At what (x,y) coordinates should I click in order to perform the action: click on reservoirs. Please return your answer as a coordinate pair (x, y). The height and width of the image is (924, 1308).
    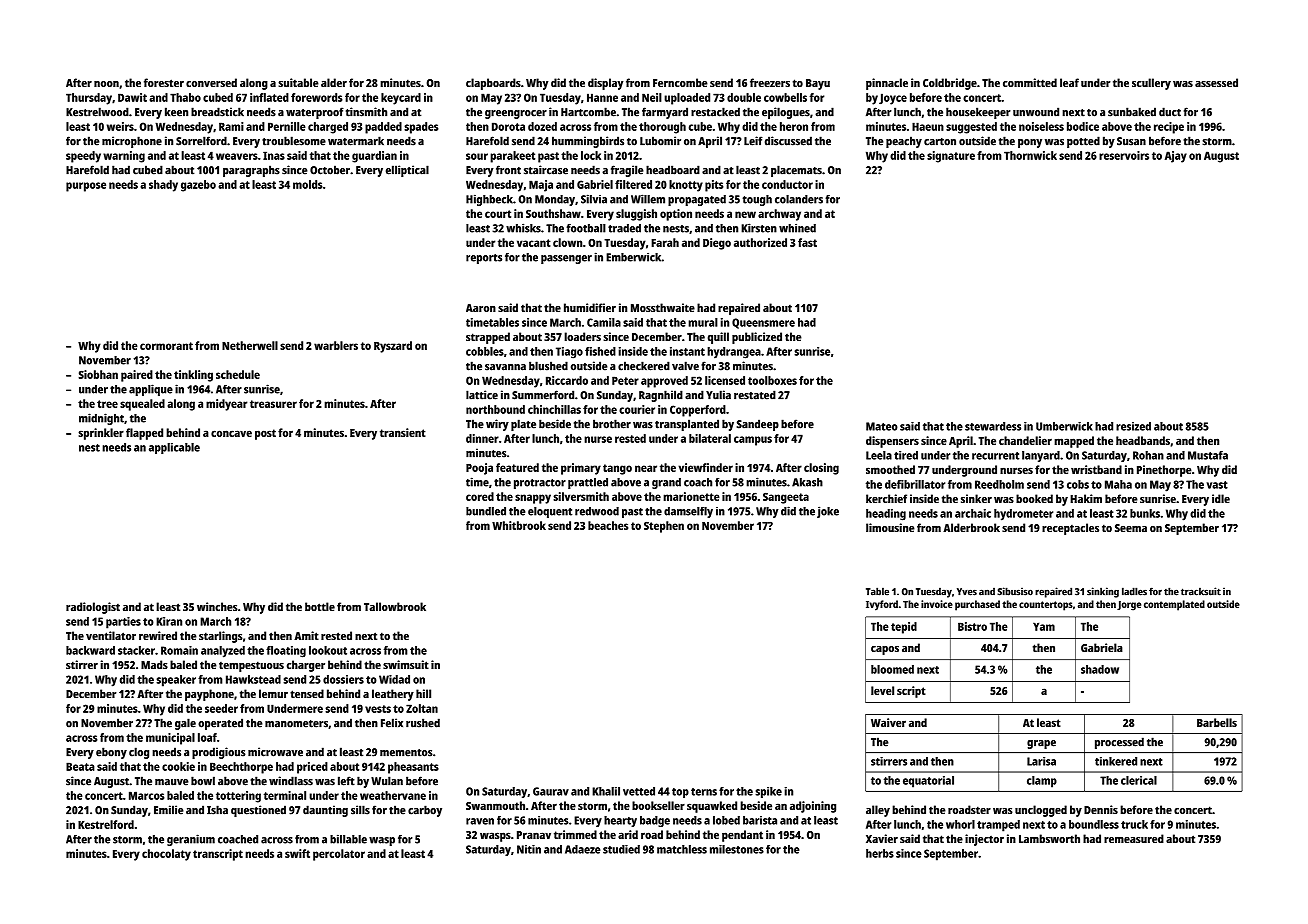
    Looking at the image, I should click on (1124, 155).
